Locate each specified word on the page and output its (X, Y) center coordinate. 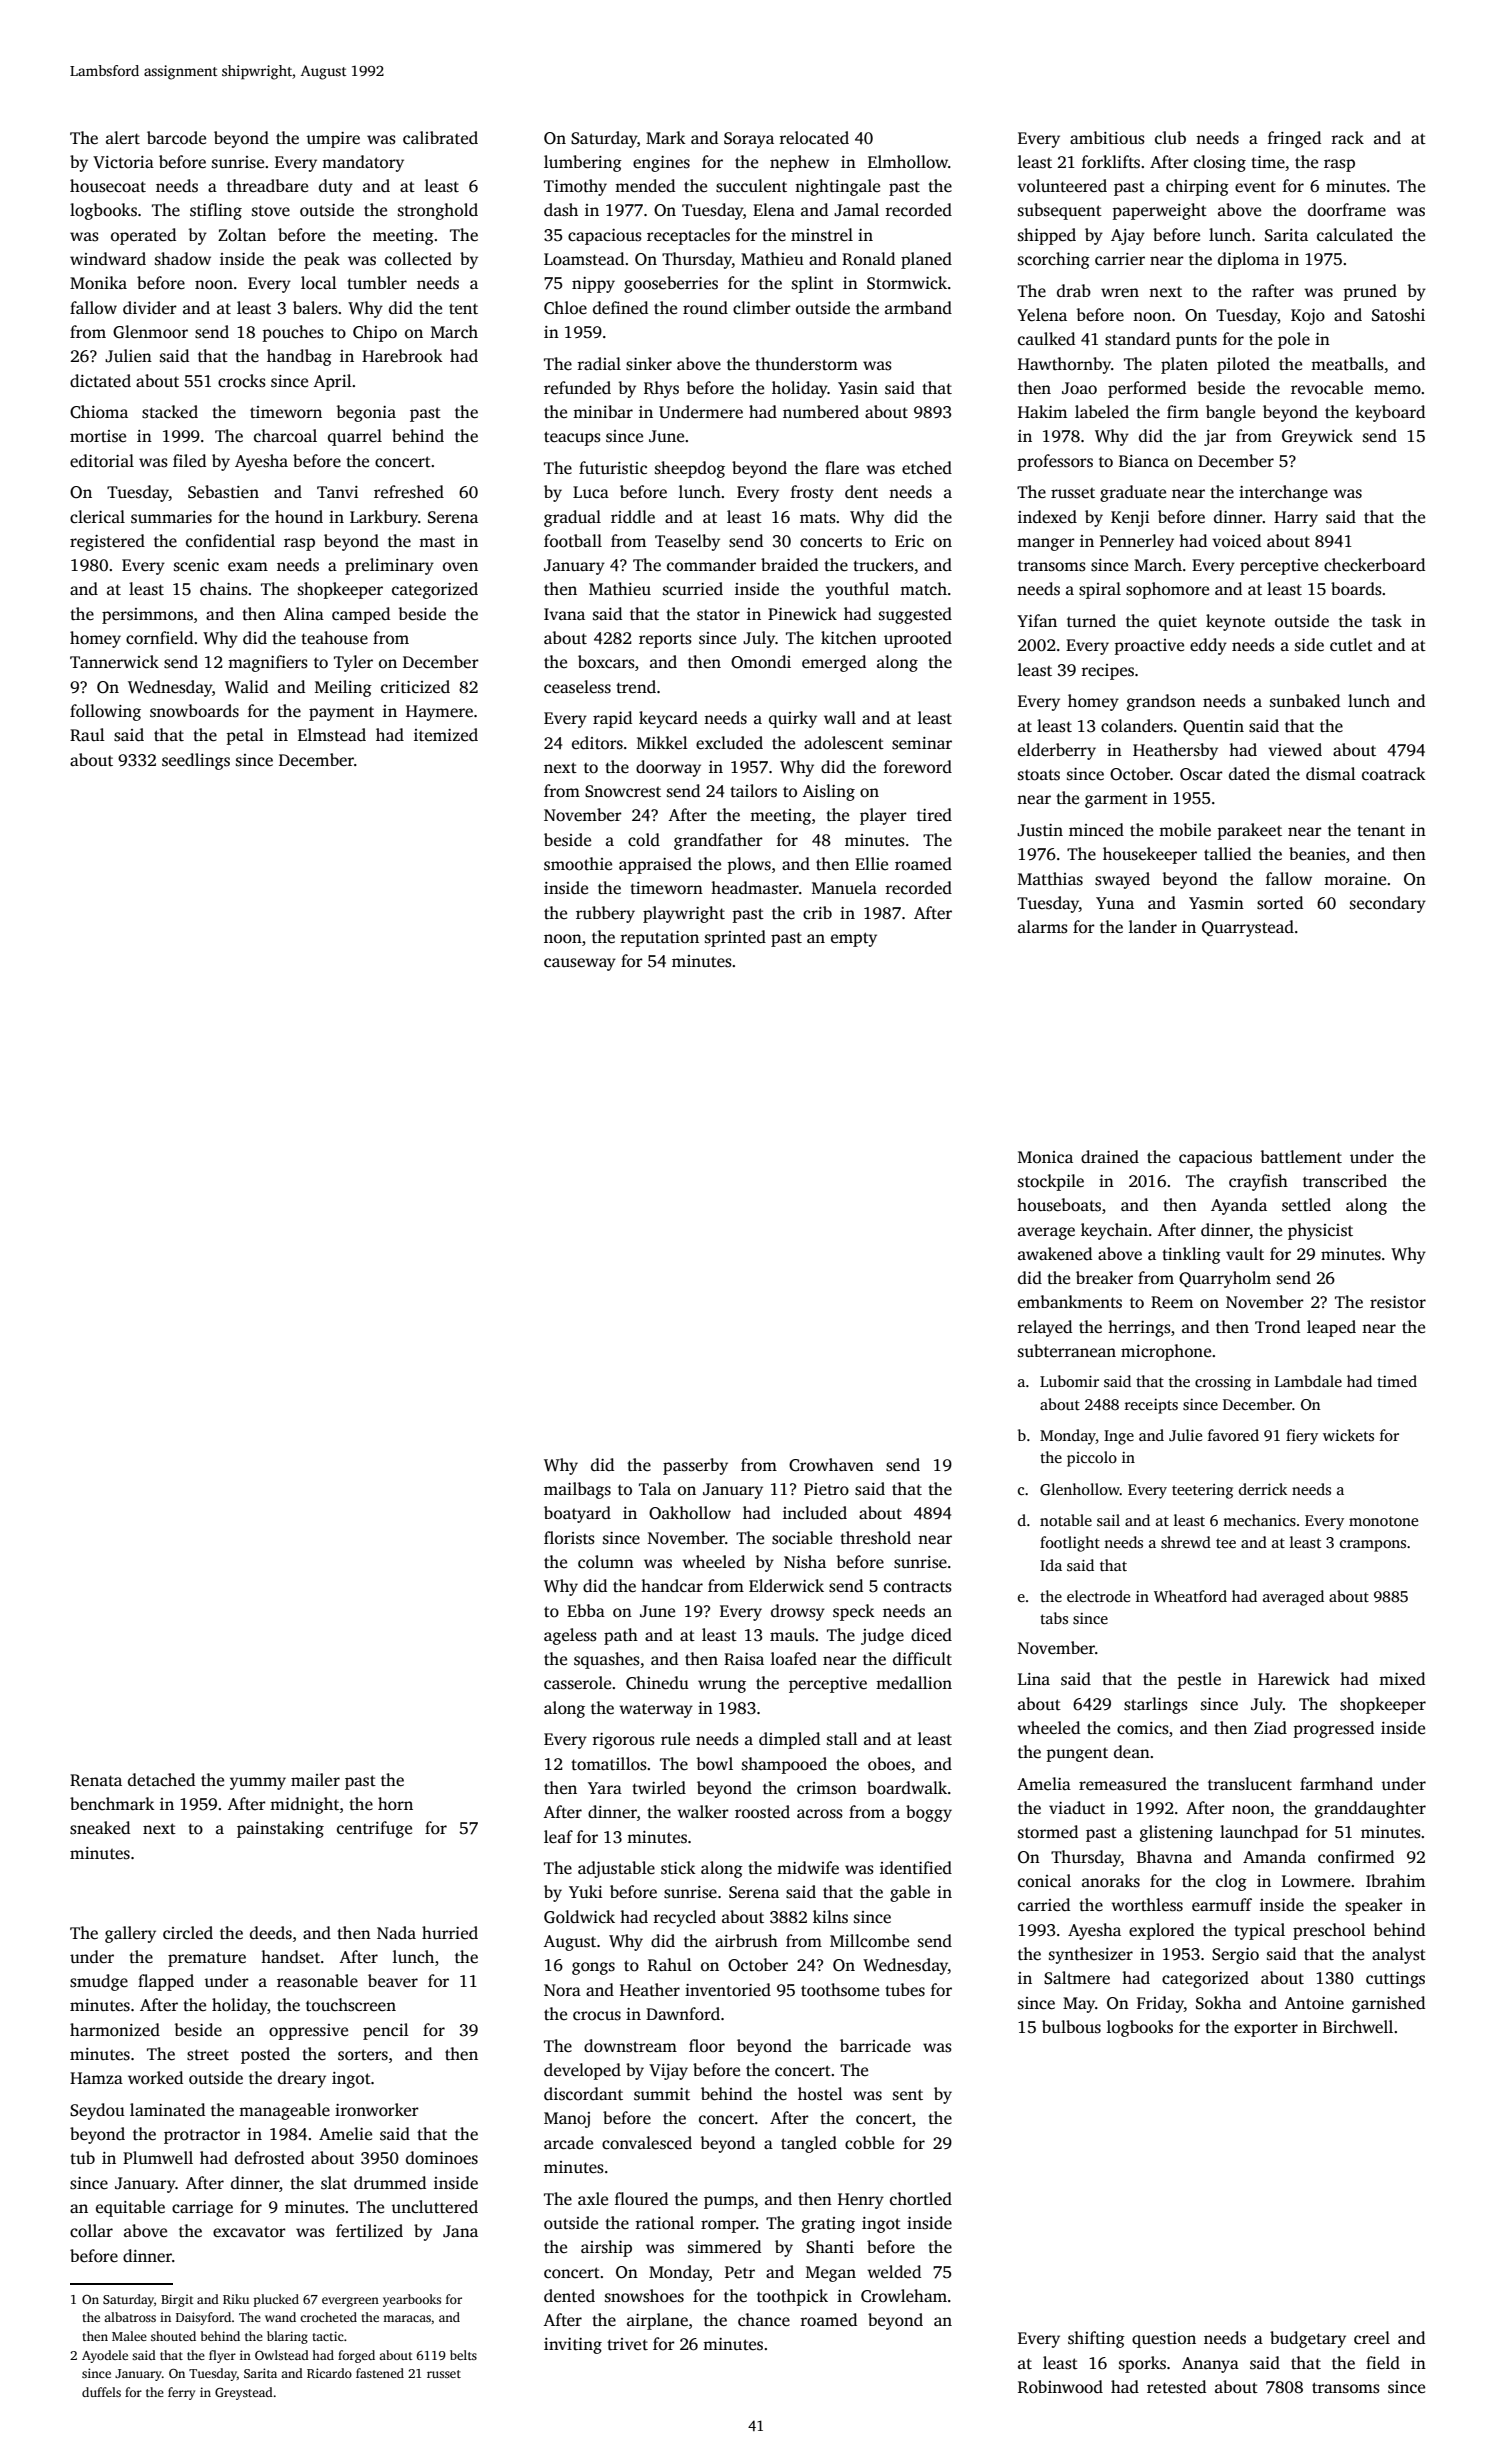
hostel (820, 2094)
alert (123, 138)
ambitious (1107, 138)
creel (1372, 2338)
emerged (834, 663)
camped (361, 615)
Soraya (749, 140)
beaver (393, 1981)
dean (1132, 1752)
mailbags (577, 1490)
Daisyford (203, 2318)
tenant (1381, 831)
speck (854, 1612)
